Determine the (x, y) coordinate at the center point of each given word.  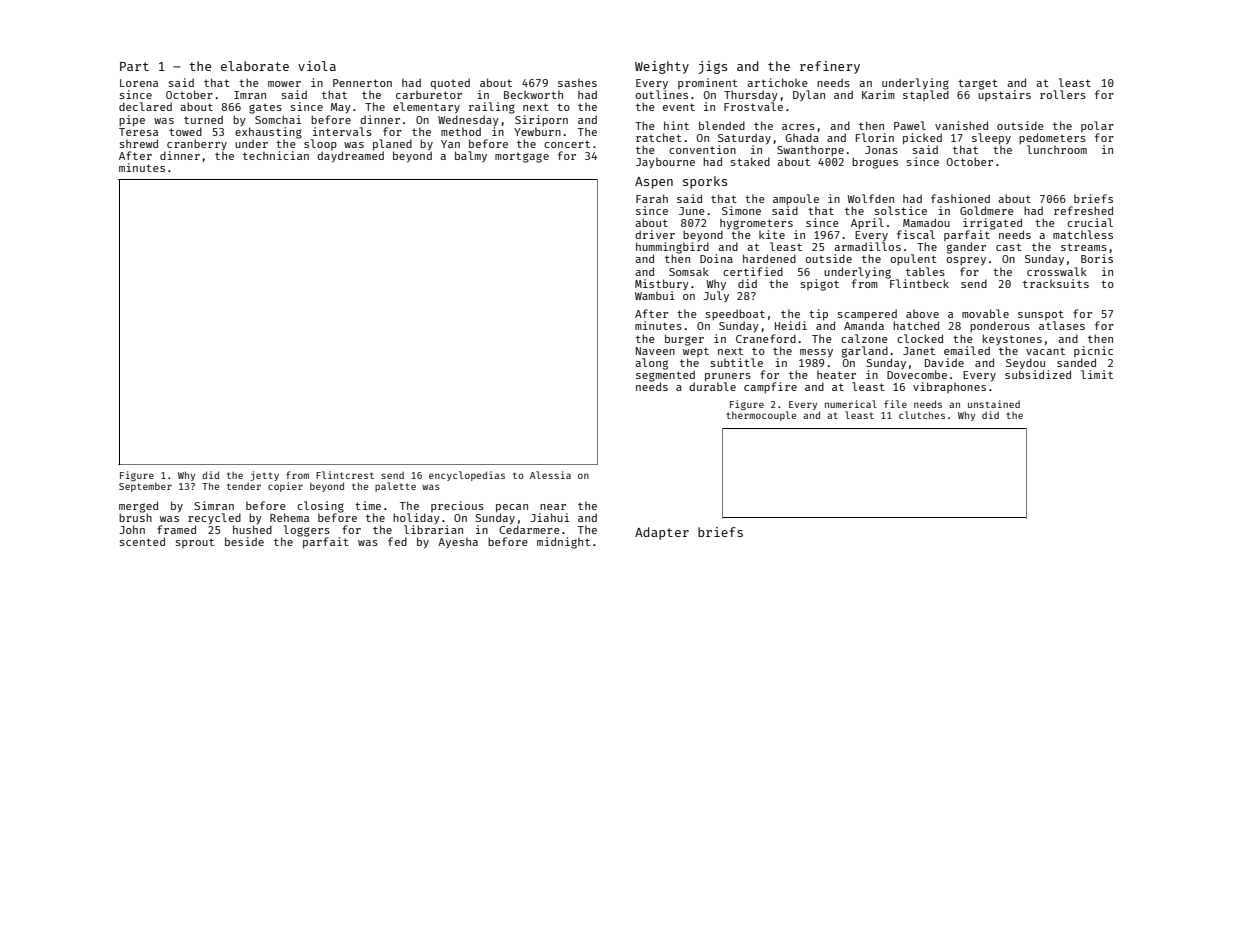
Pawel (910, 125)
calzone (864, 338)
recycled (214, 519)
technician (276, 155)
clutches (922, 415)
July (716, 297)
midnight (563, 543)
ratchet (659, 137)
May (341, 108)
